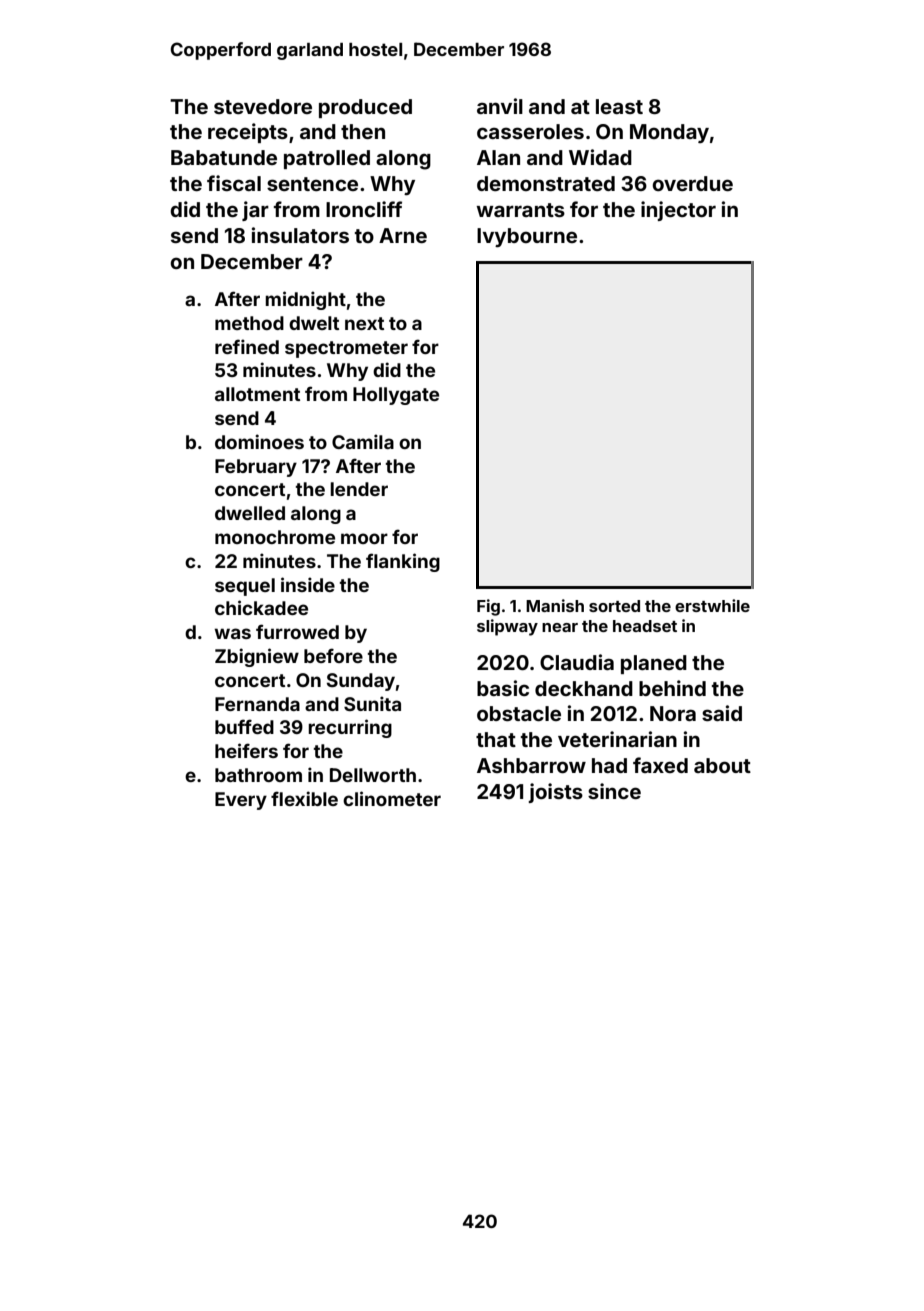  Describe the element at coordinates (365, 108) in the screenshot. I see `produced` at that location.
